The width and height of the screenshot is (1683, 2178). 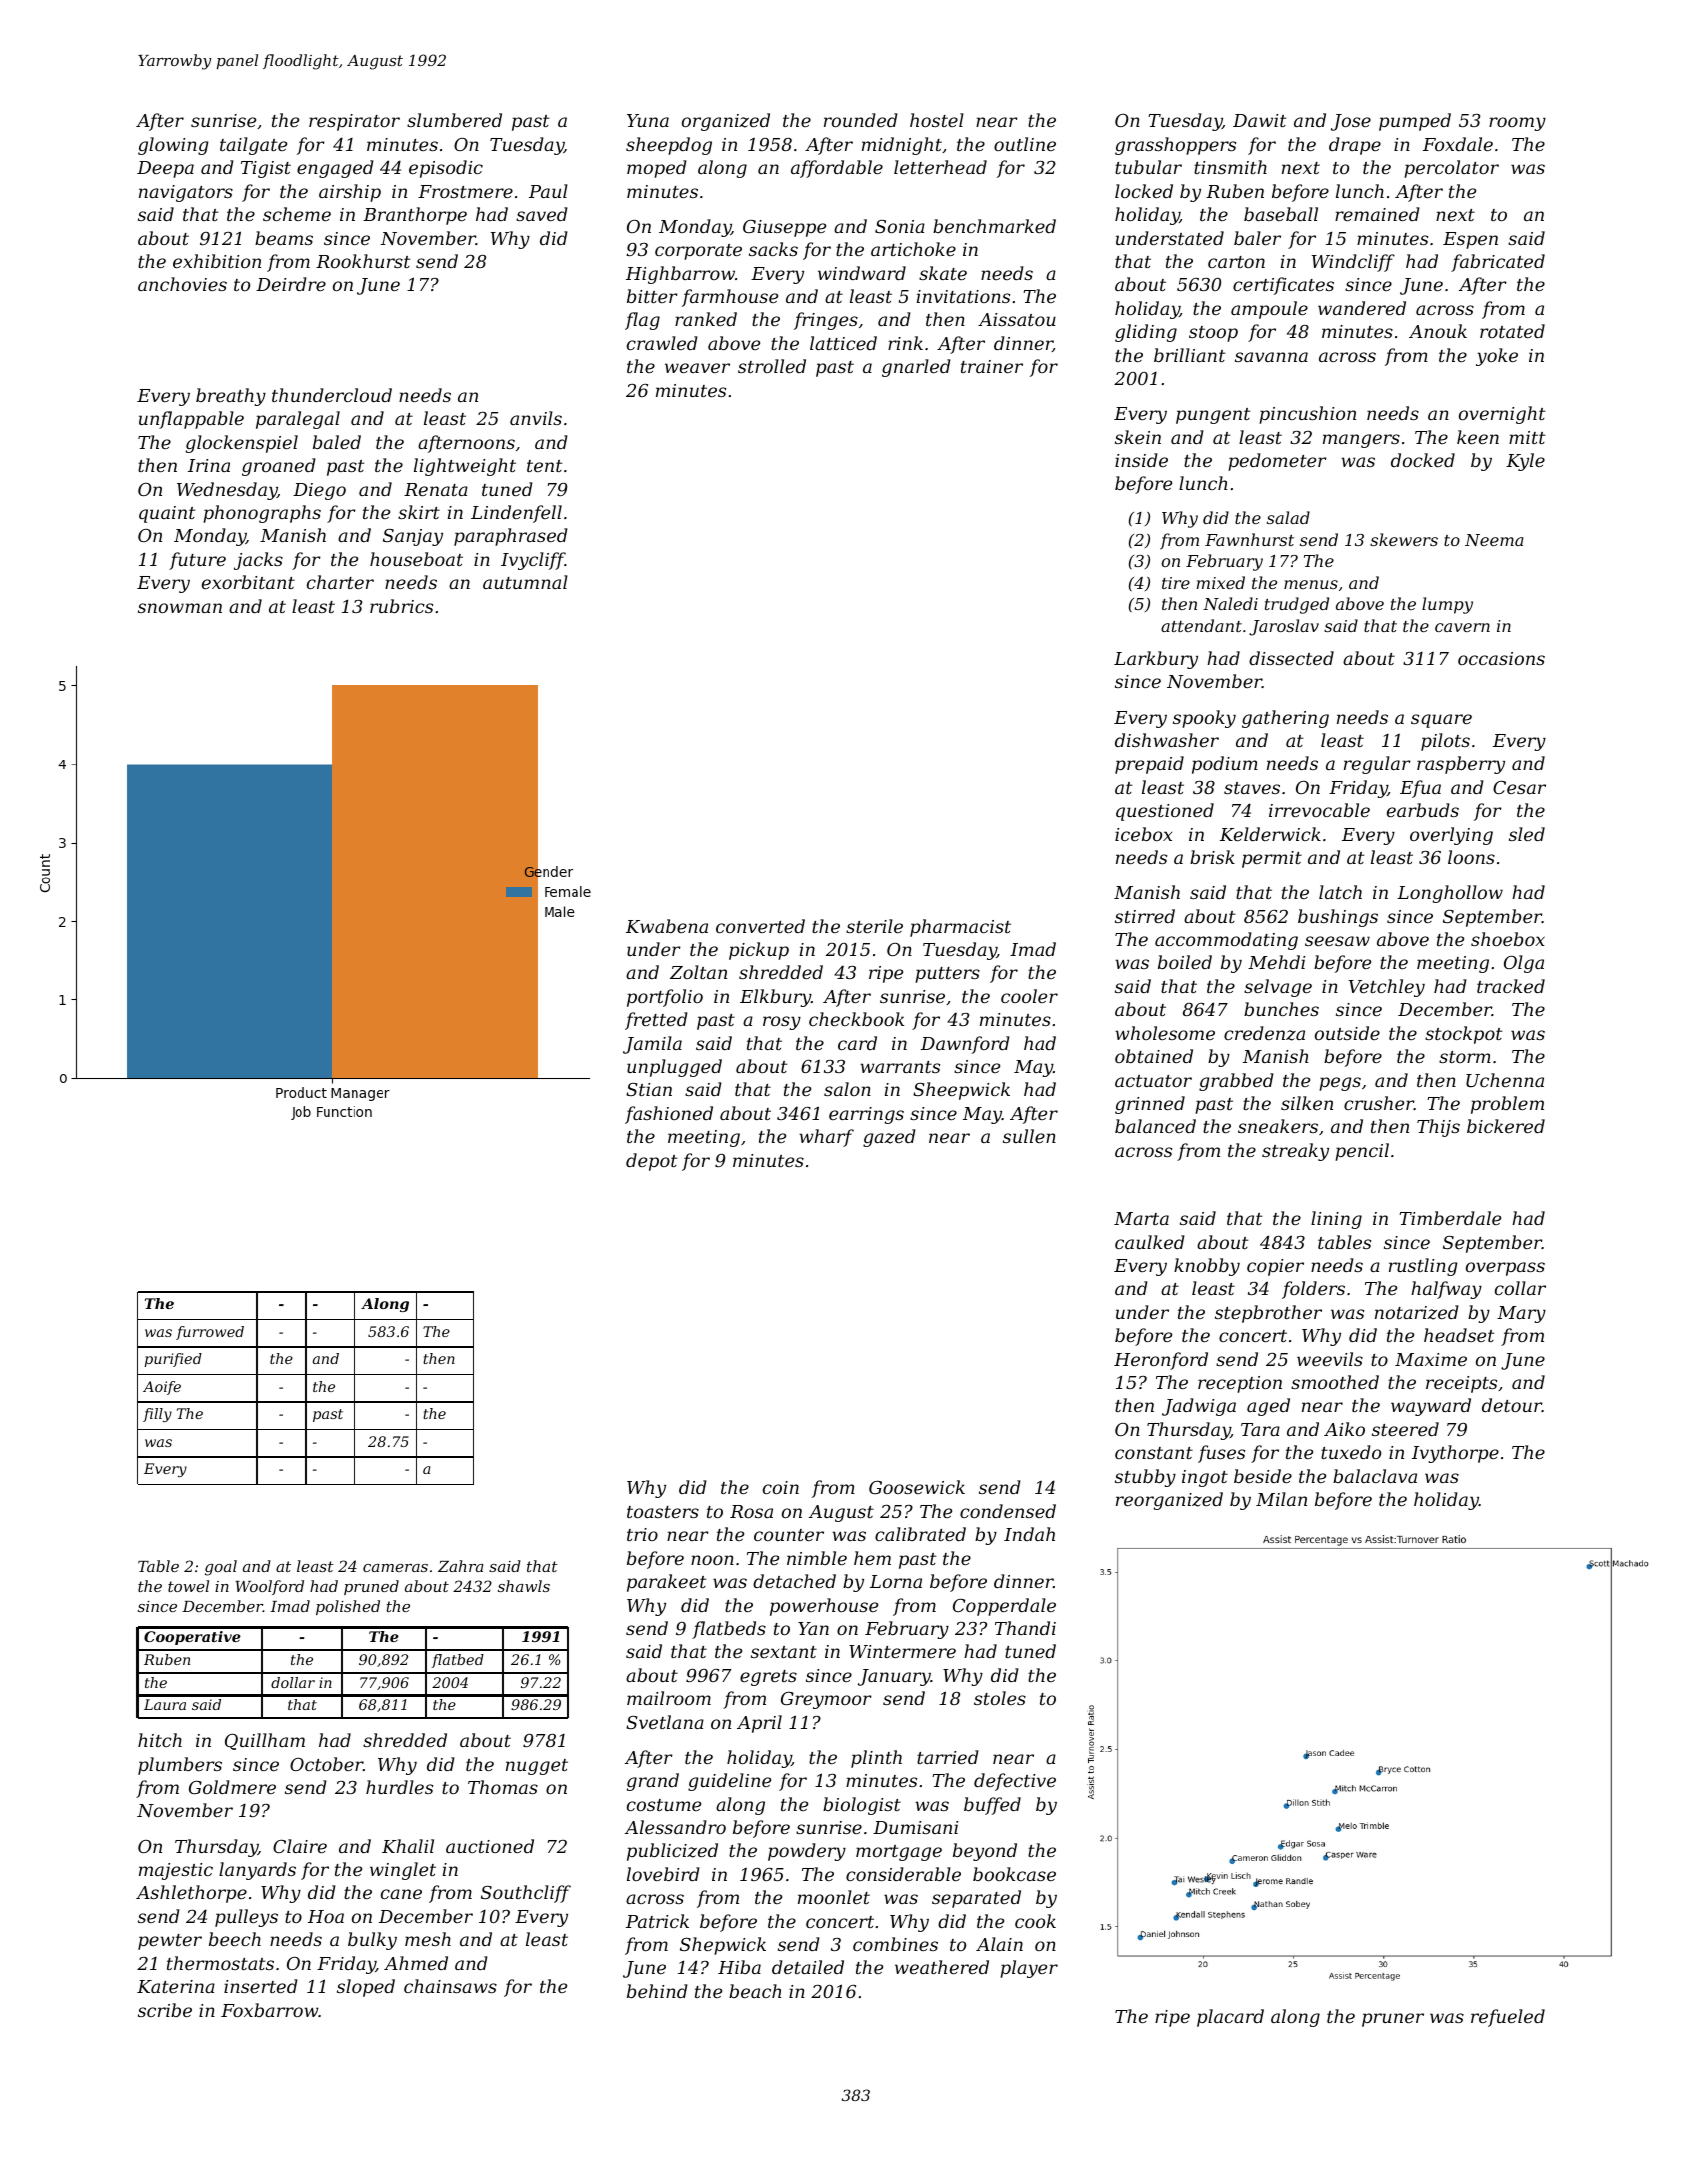 I want to click on Branthorpe, so click(x=415, y=216).
